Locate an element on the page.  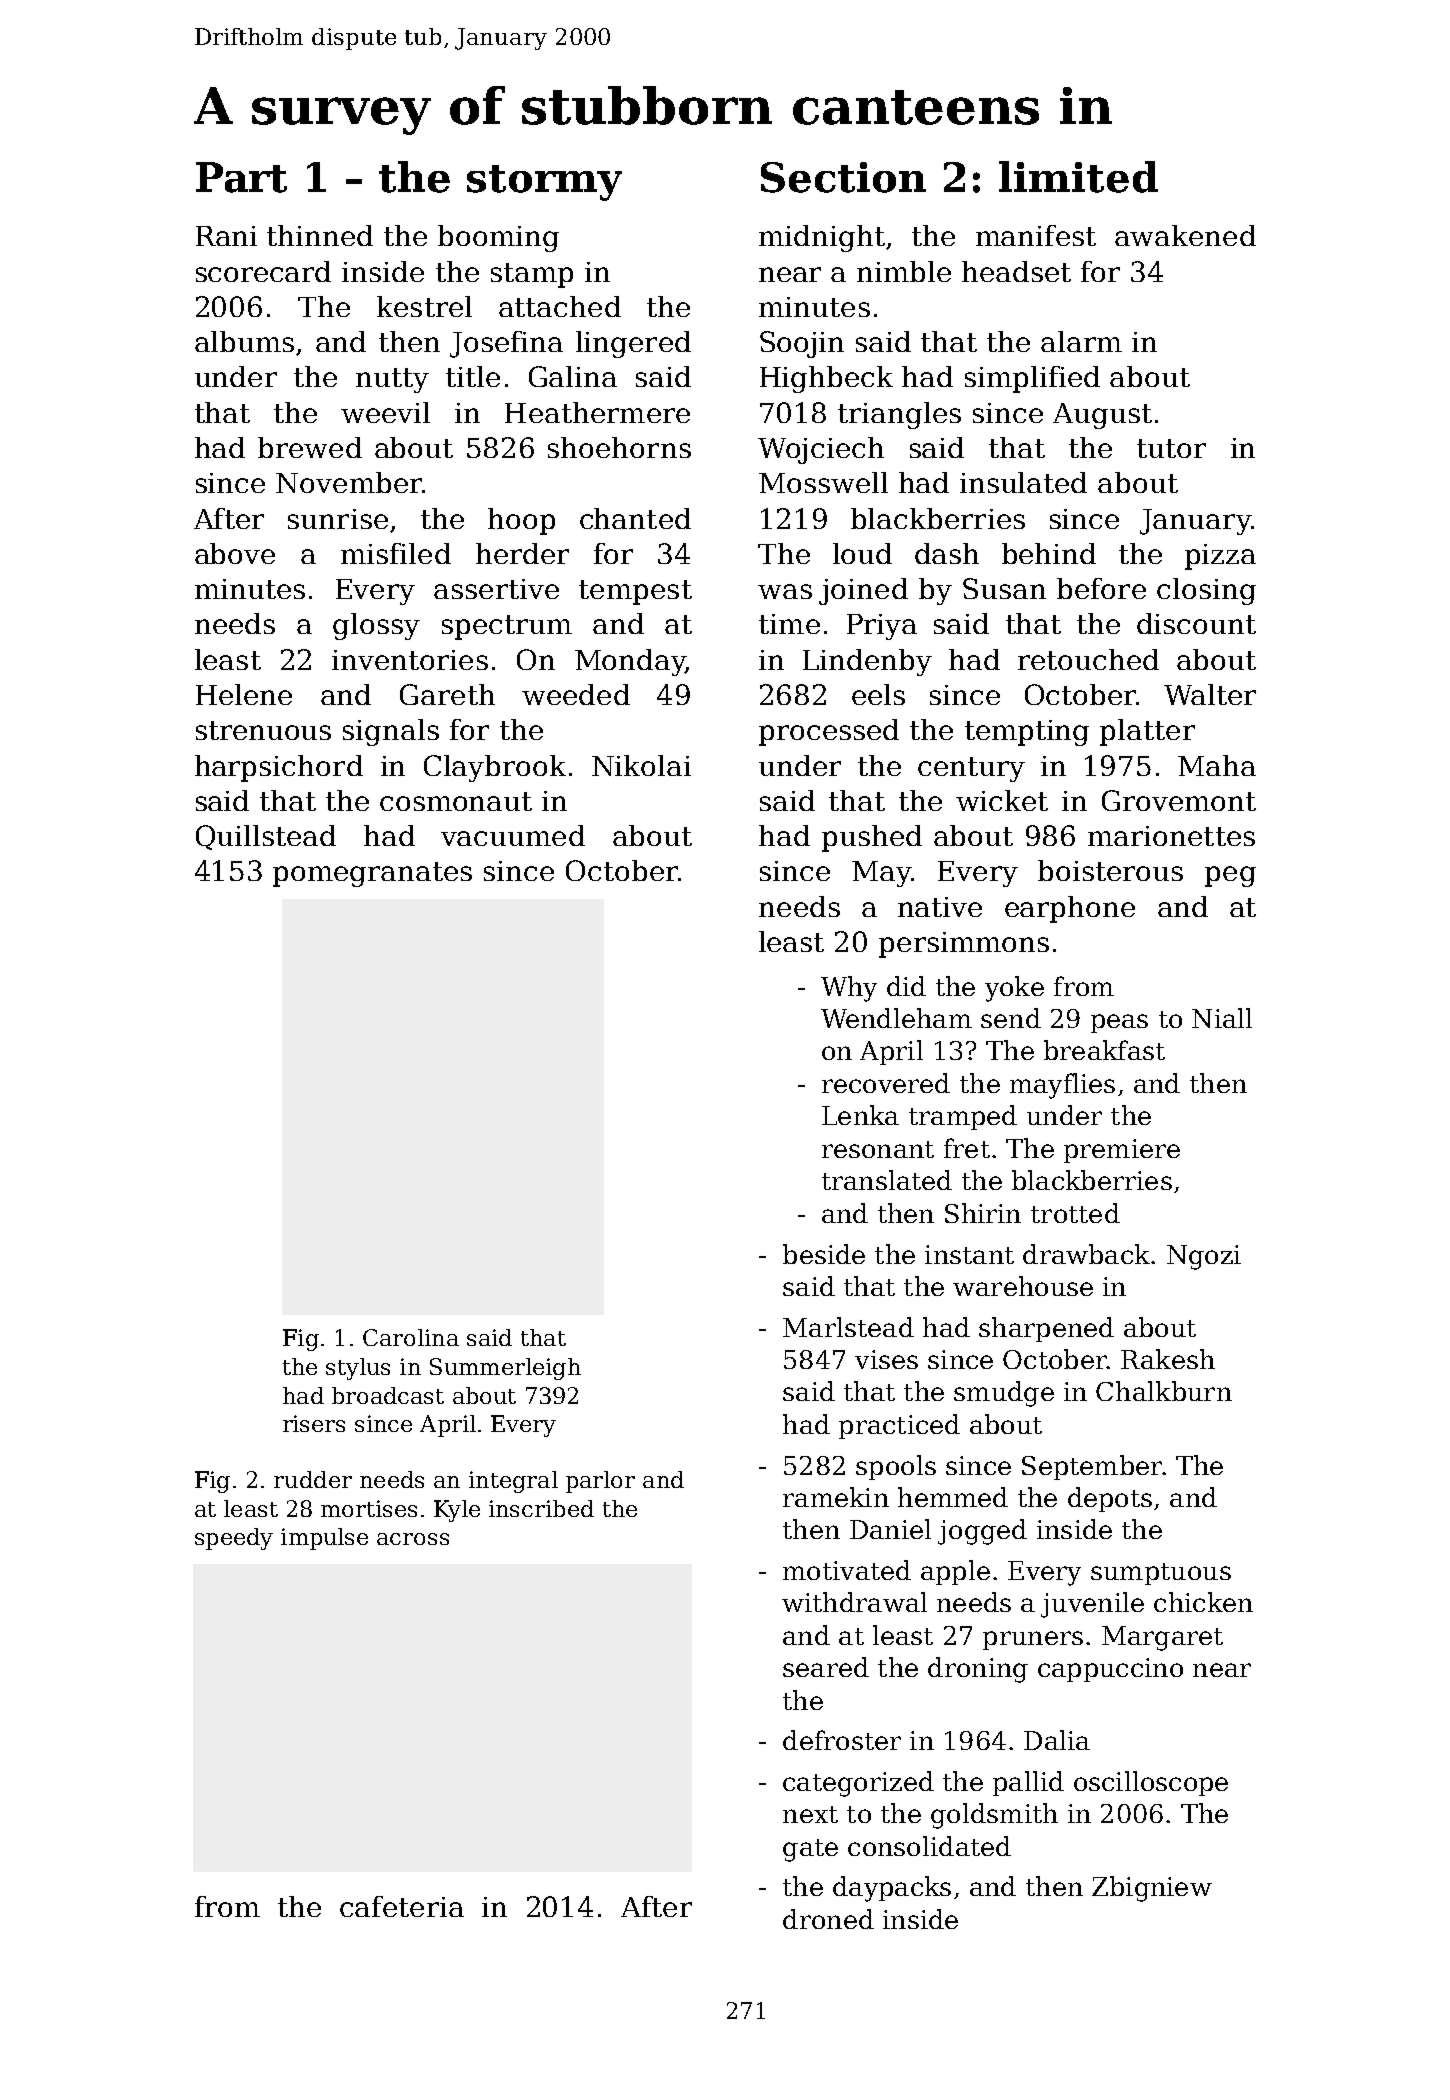
Section is located at coordinates (843, 177).
